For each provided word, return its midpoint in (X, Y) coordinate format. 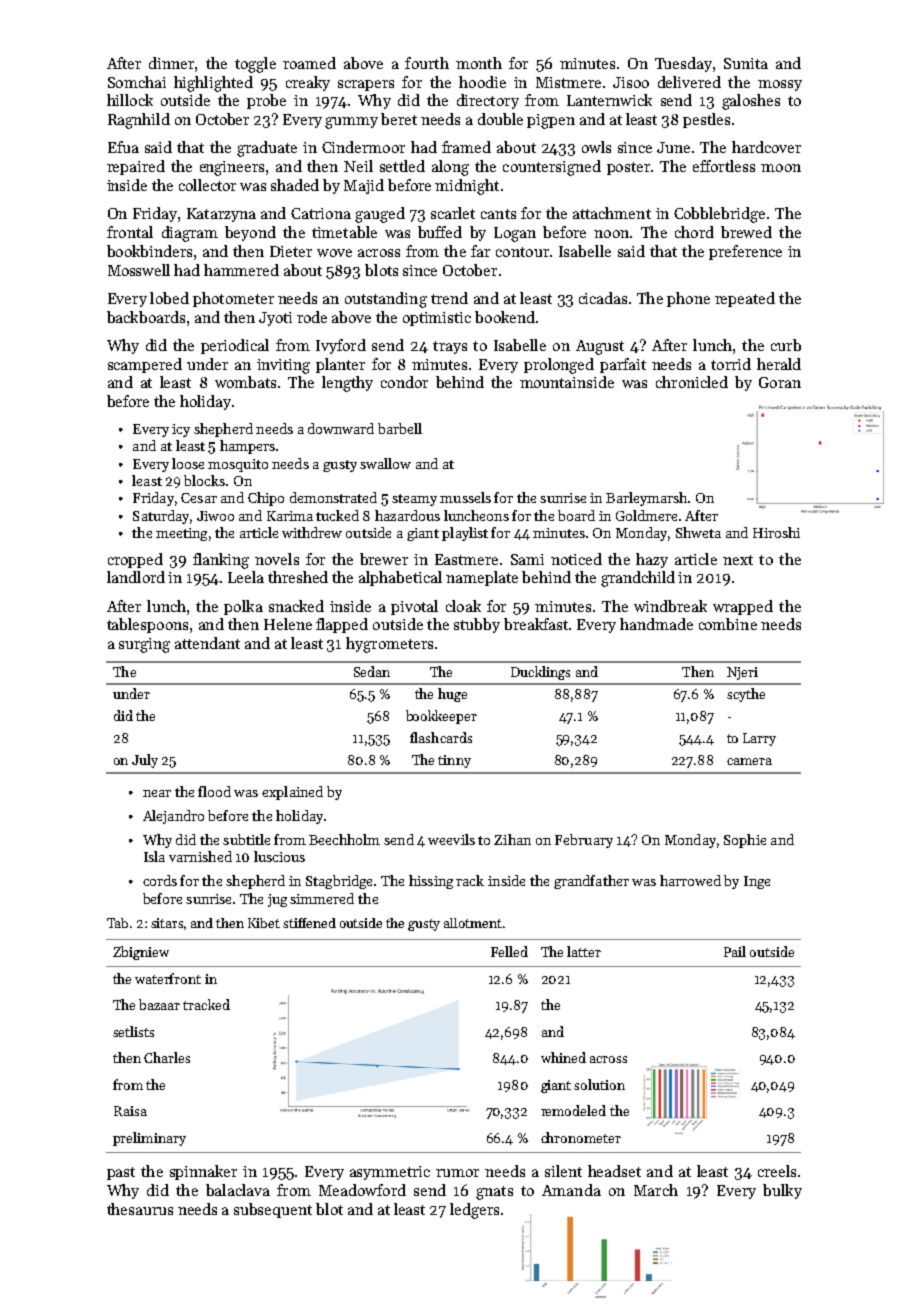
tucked (337, 515)
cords (160, 880)
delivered (689, 82)
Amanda (571, 1190)
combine (728, 624)
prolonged (559, 366)
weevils (451, 839)
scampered (145, 365)
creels (777, 1171)
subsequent (273, 1210)
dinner (171, 63)
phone (688, 299)
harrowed (690, 880)
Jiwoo (215, 516)
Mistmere (568, 82)
